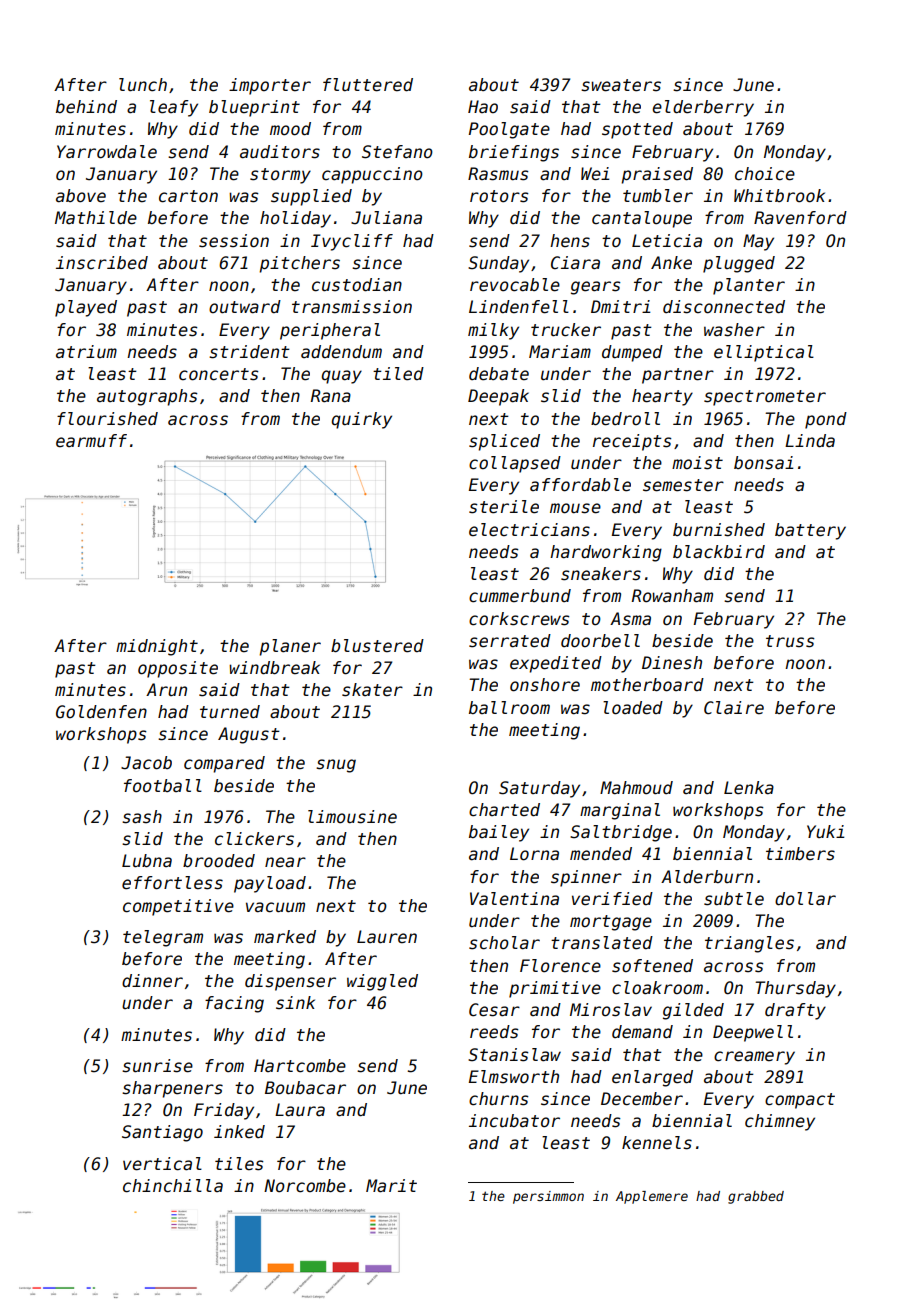 Image resolution: width=908 pixels, height=1316 pixels. Describe the element at coordinates (101, 712) in the screenshot. I see `Goldenfen` at that location.
